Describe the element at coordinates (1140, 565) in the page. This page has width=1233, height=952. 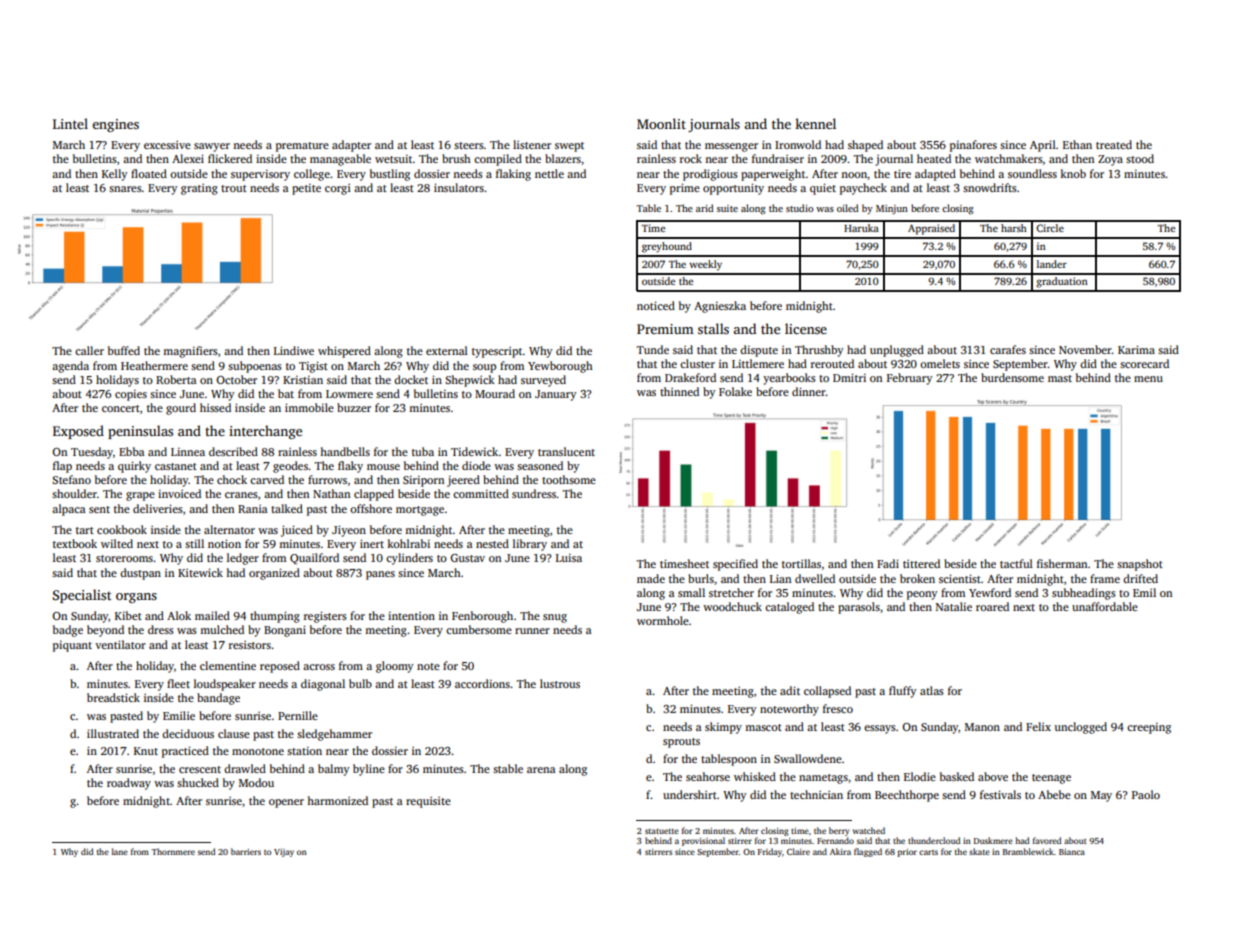
I see `snapshot` at that location.
